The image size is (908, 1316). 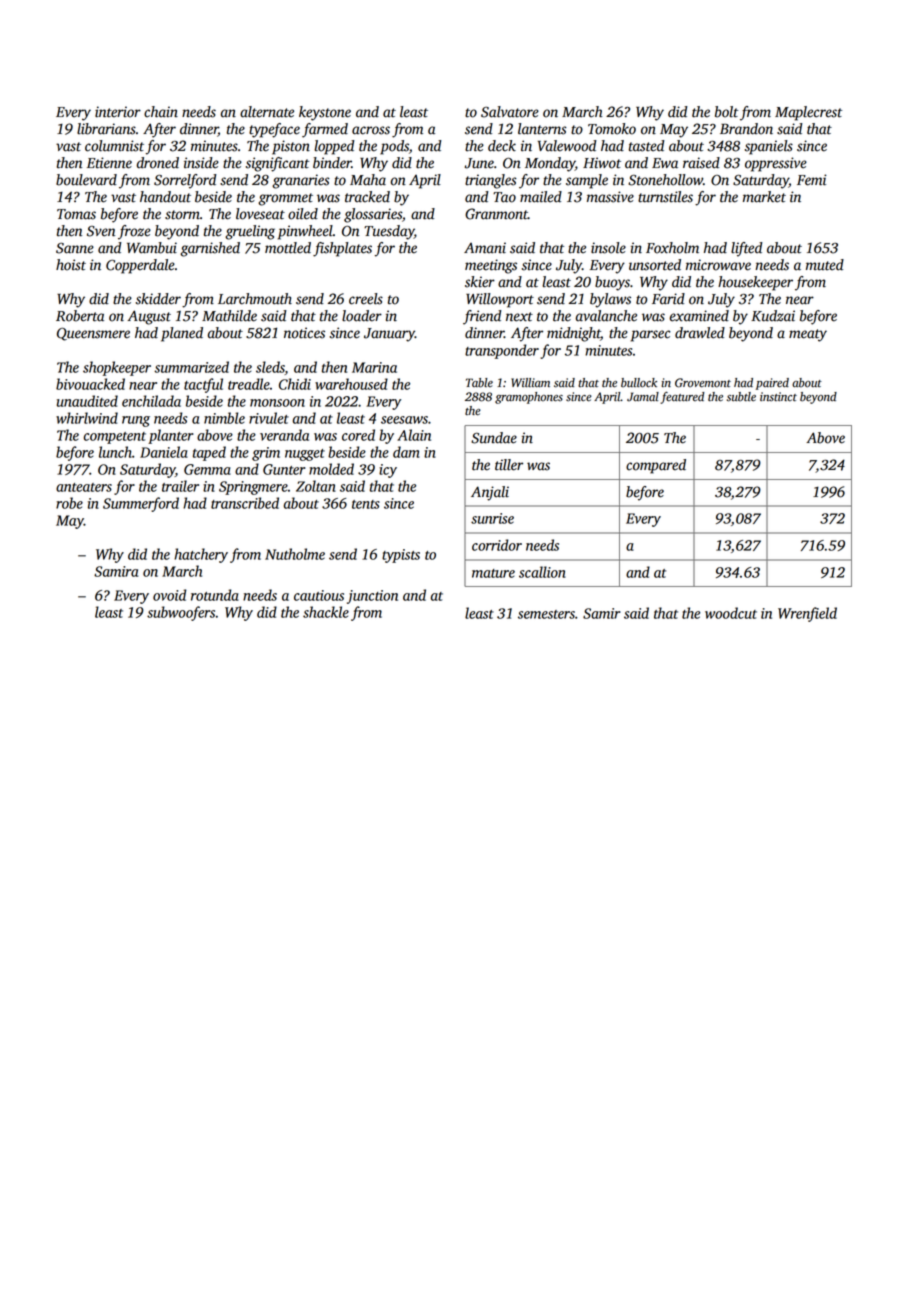 I want to click on unaudited, so click(x=87, y=401).
